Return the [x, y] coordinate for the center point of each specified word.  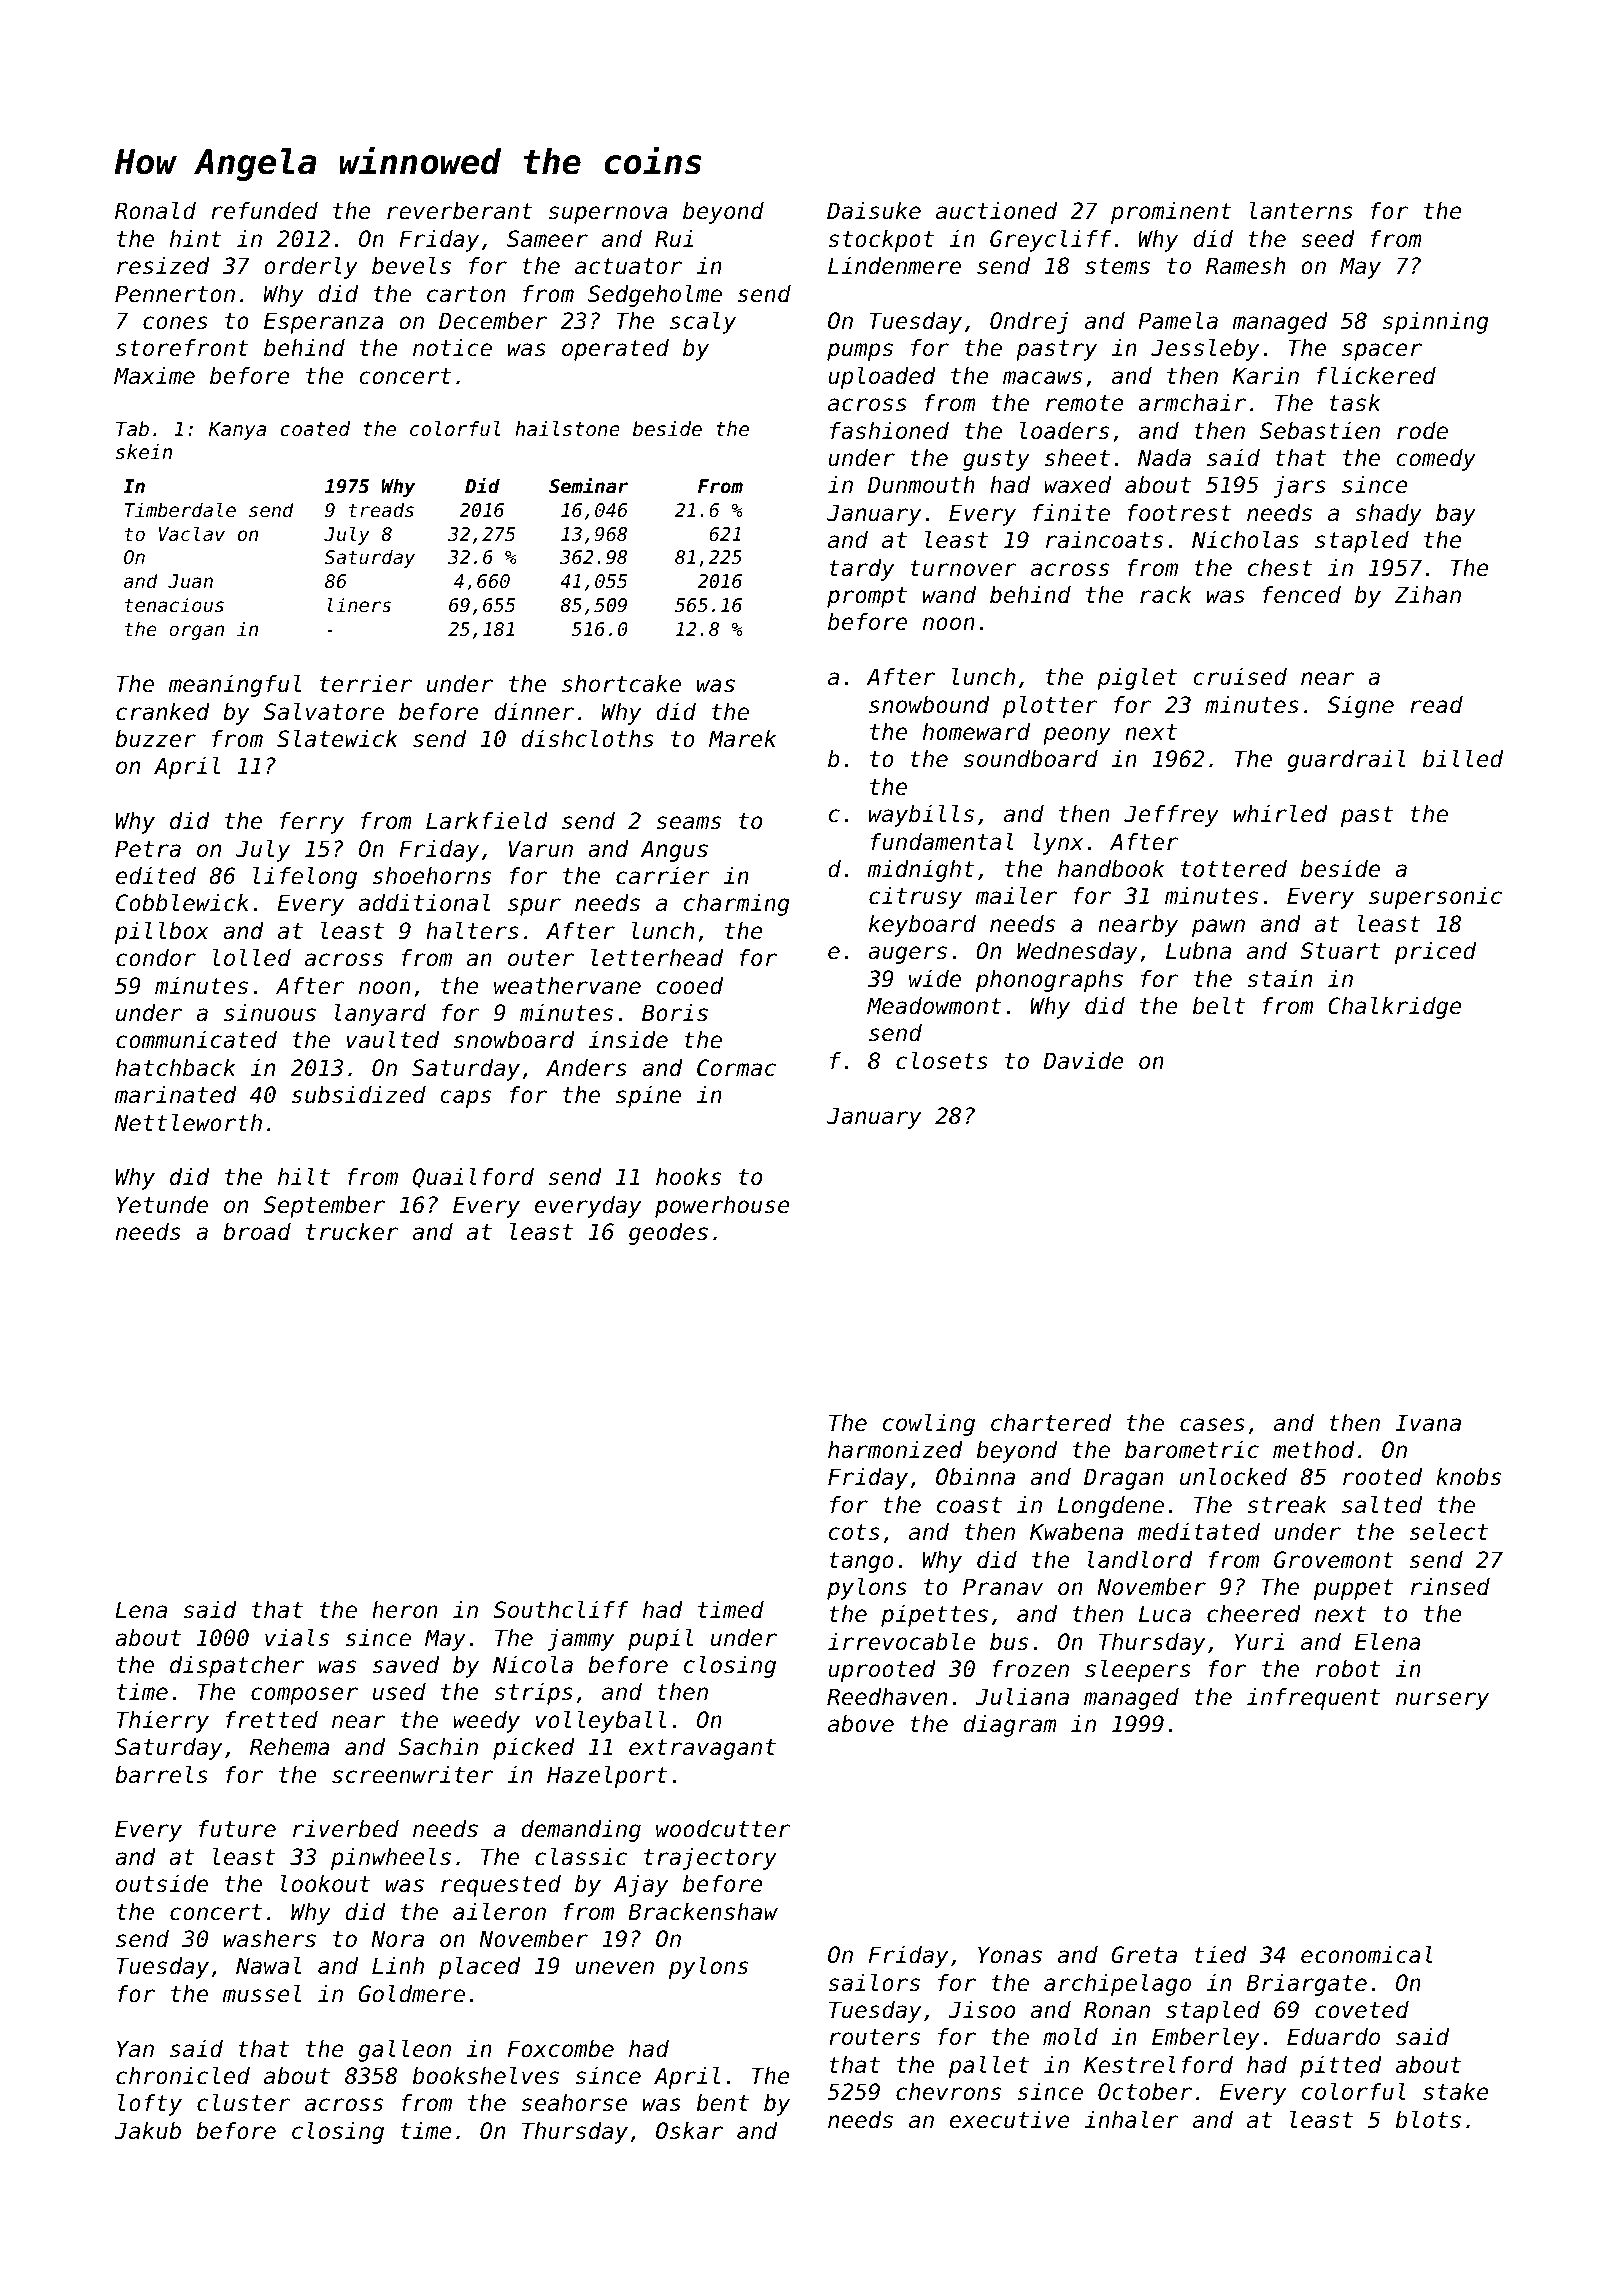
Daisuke [874, 211]
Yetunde [162, 1205]
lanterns [1301, 211]
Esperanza [324, 323]
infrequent [1313, 1699]
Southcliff [561, 1610]
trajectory [710, 1859]
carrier [663, 876]
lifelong [305, 878]
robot [1348, 1669]
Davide [1083, 1061]
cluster [244, 2103]
